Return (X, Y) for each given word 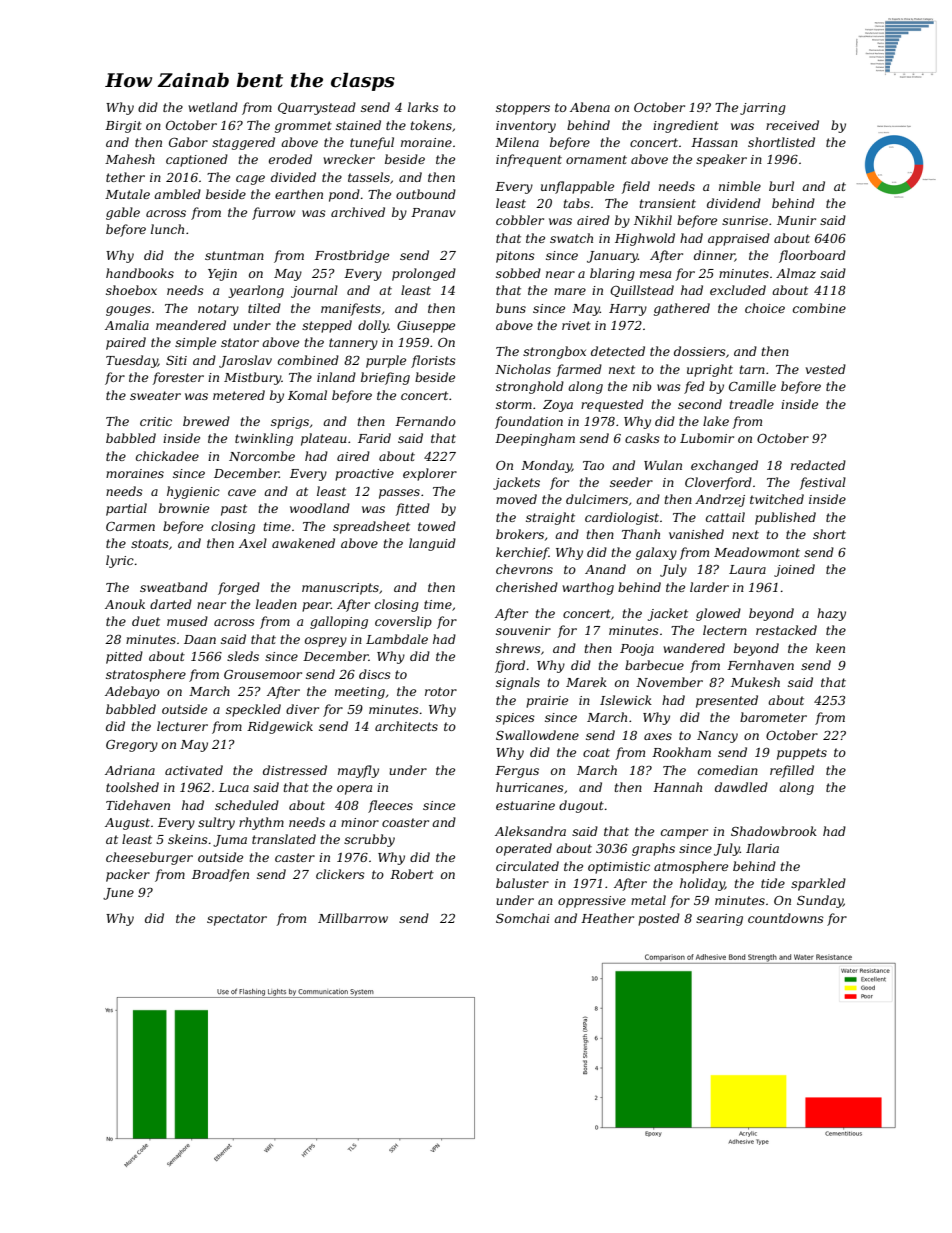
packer (128, 875)
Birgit (123, 127)
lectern (725, 630)
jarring (763, 109)
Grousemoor (263, 674)
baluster (522, 883)
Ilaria (762, 848)
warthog (588, 588)
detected (618, 351)
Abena (590, 107)
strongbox (554, 352)
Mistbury (252, 378)
